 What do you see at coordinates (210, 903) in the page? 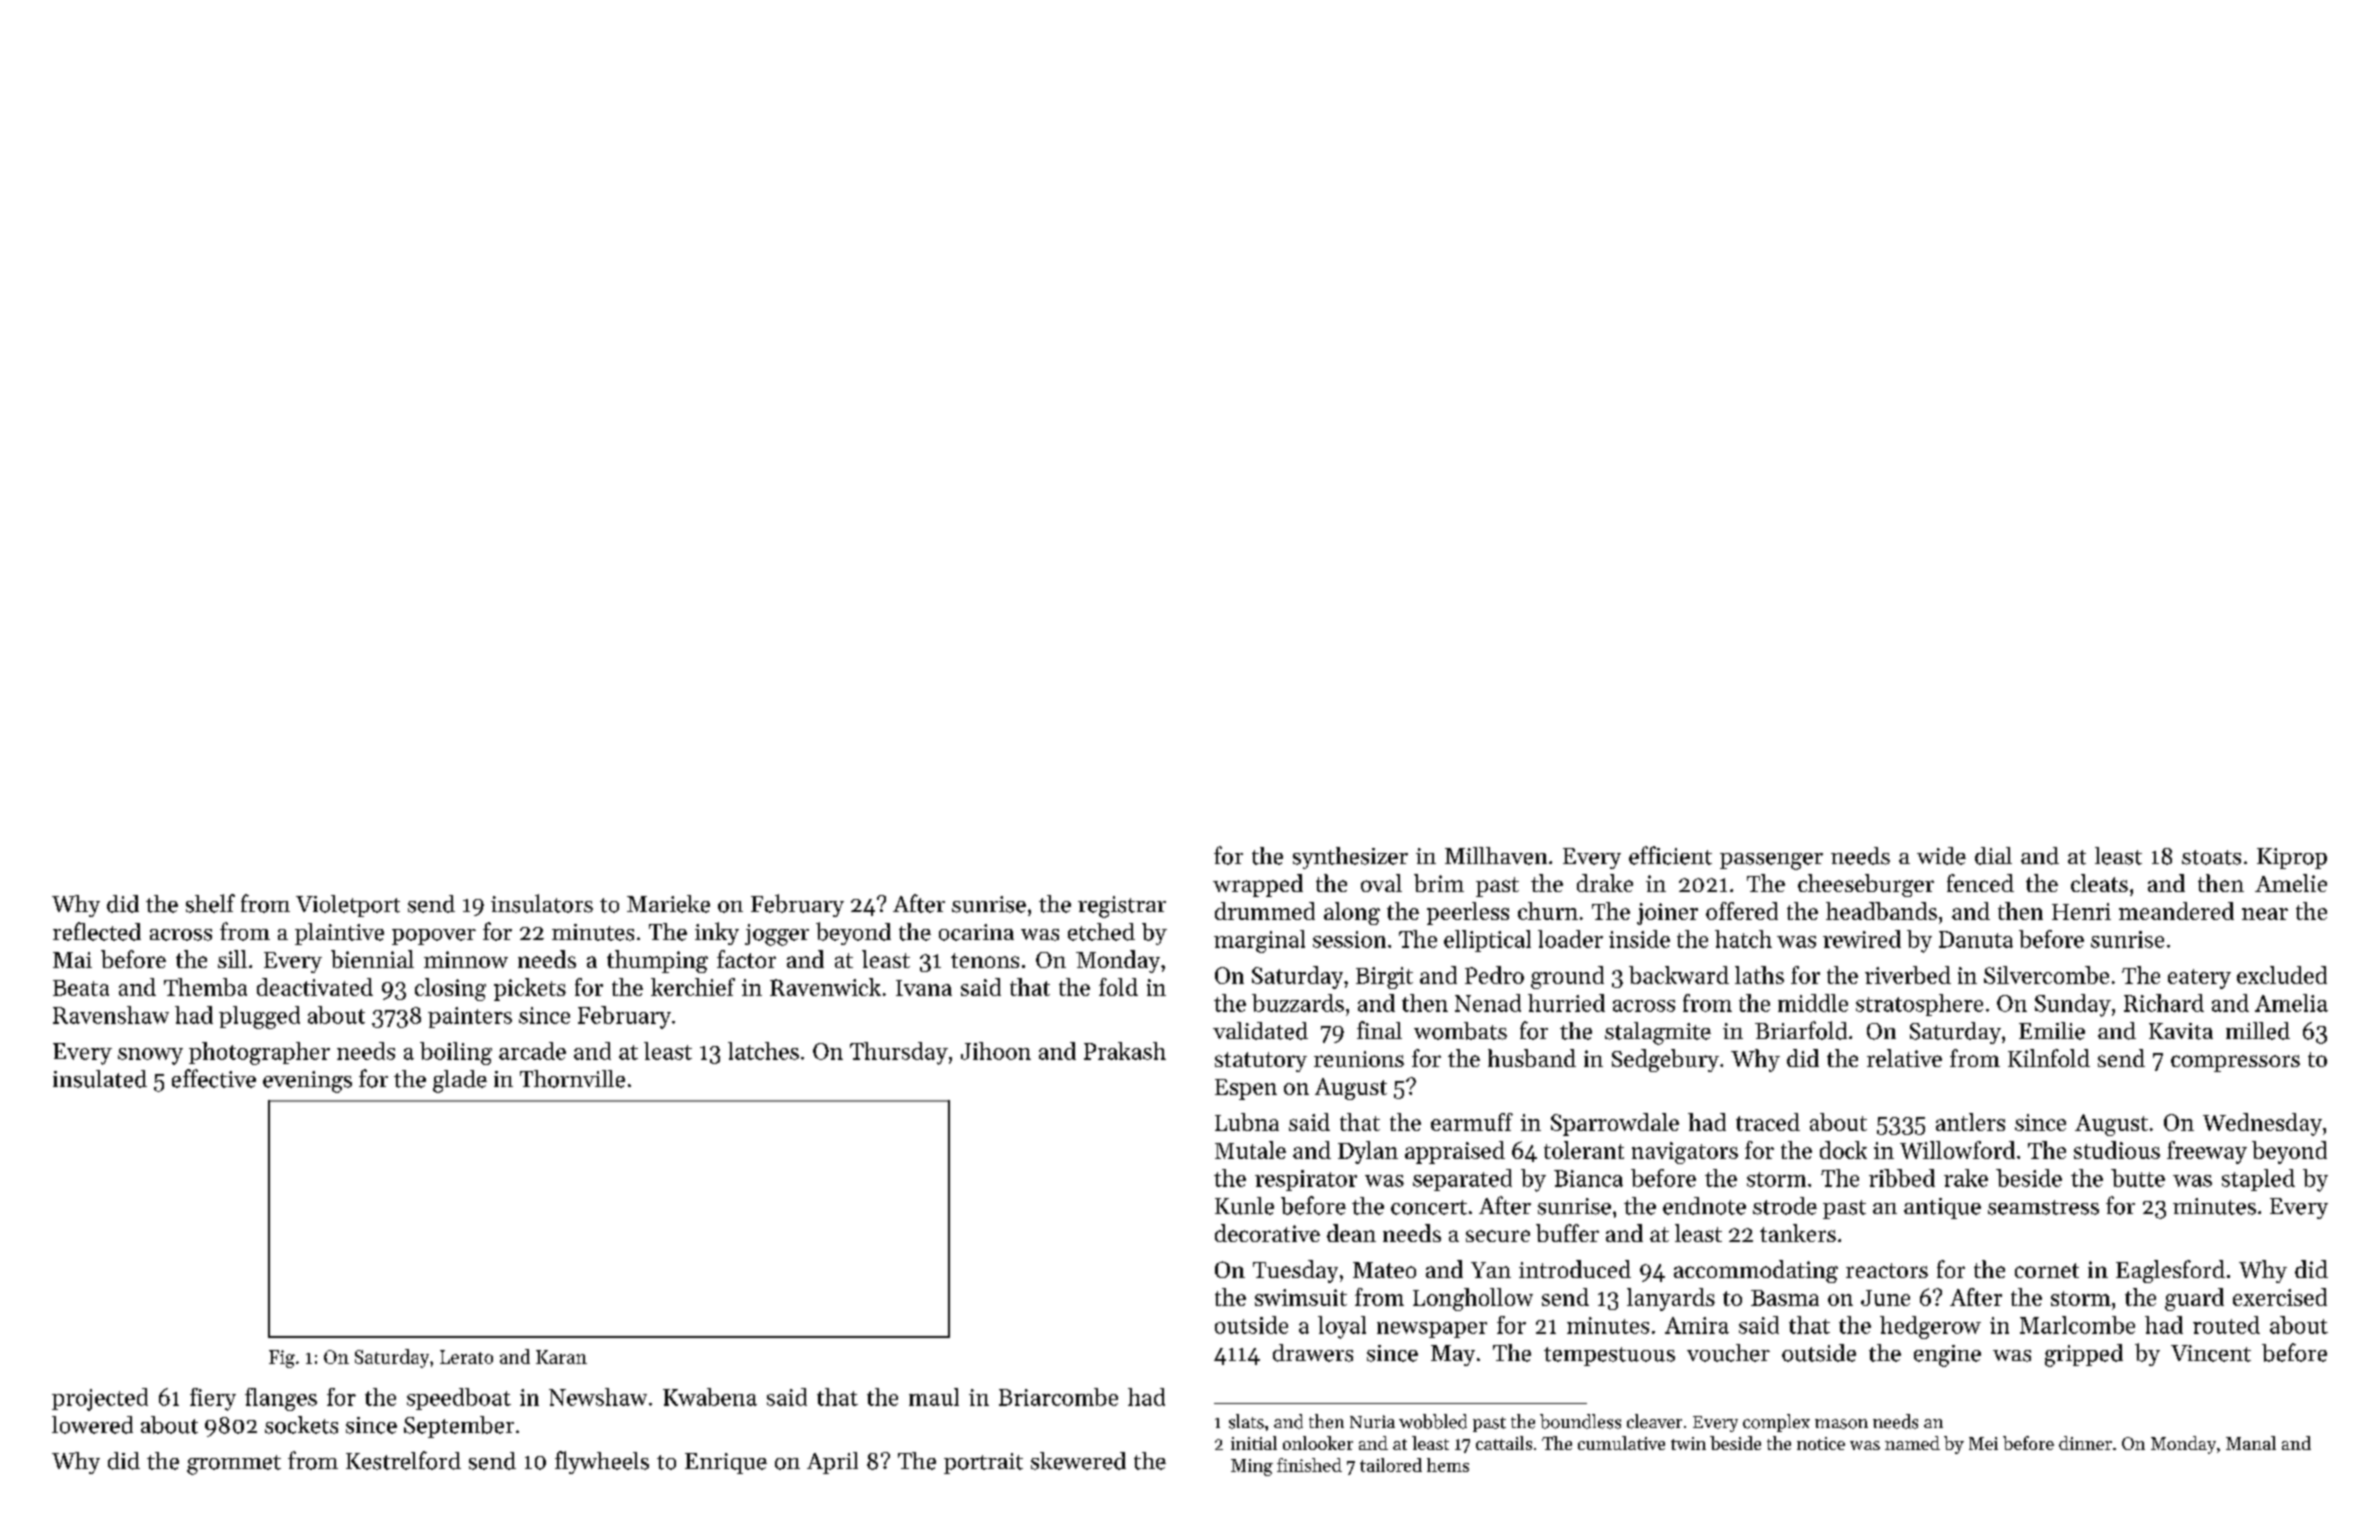
I see `shelf` at bounding box center [210, 903].
